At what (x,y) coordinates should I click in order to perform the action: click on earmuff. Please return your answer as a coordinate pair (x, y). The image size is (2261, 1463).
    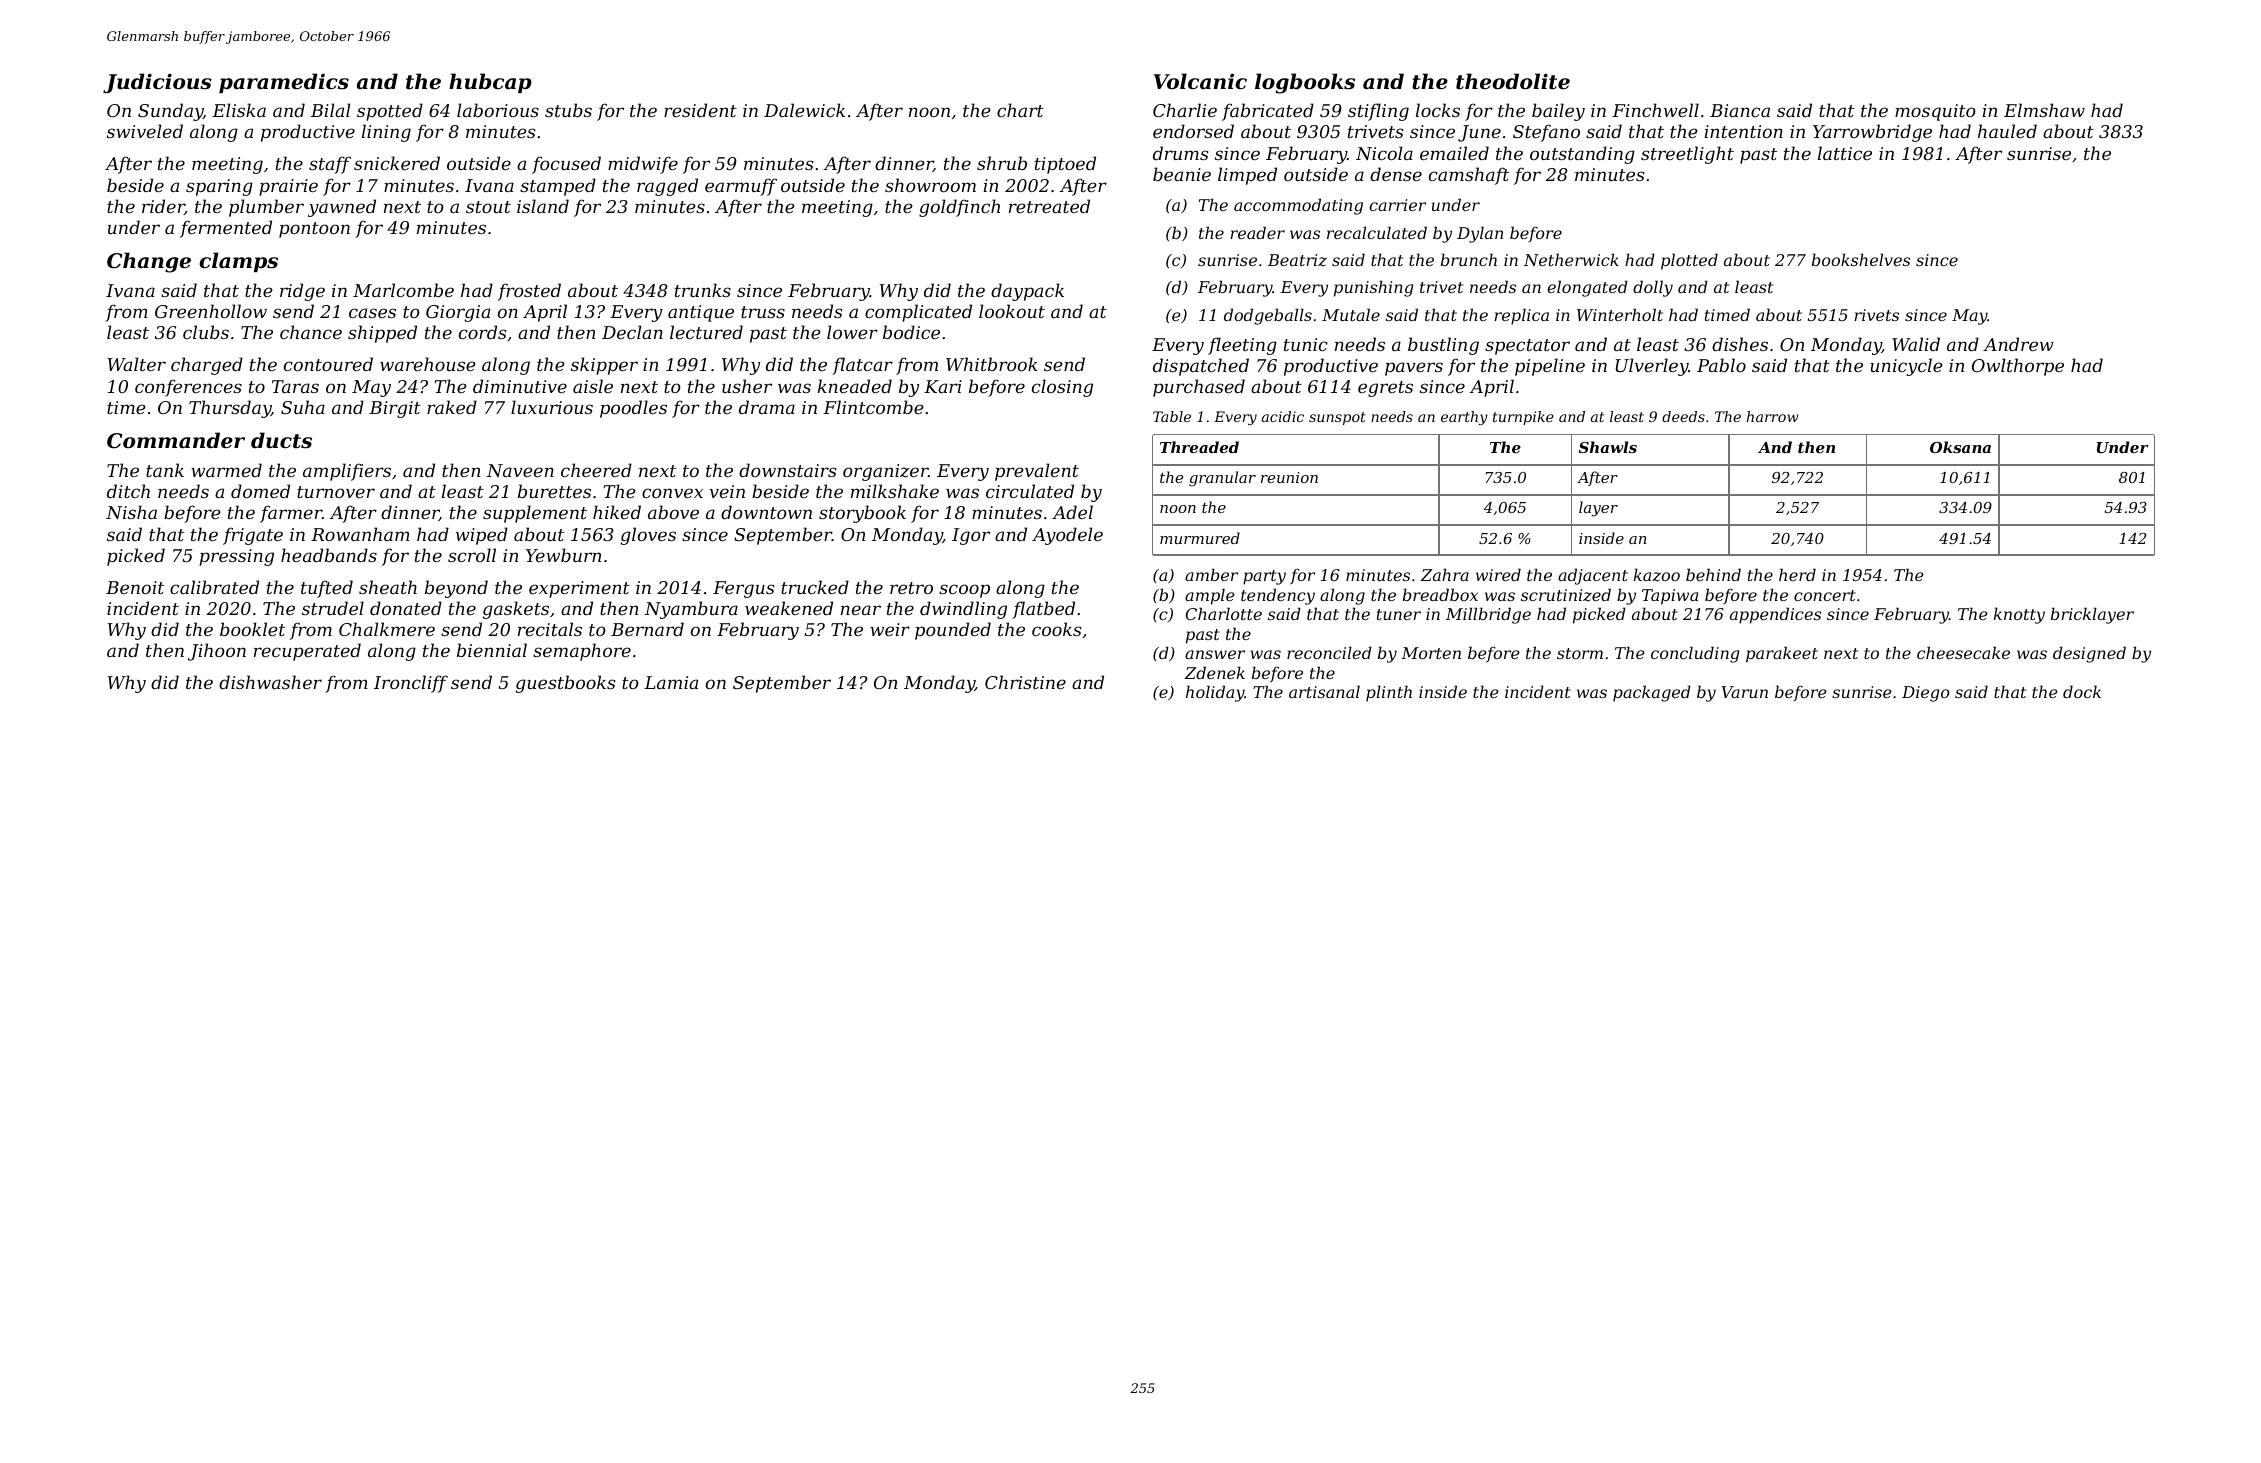
    Looking at the image, I should click on (741, 187).
